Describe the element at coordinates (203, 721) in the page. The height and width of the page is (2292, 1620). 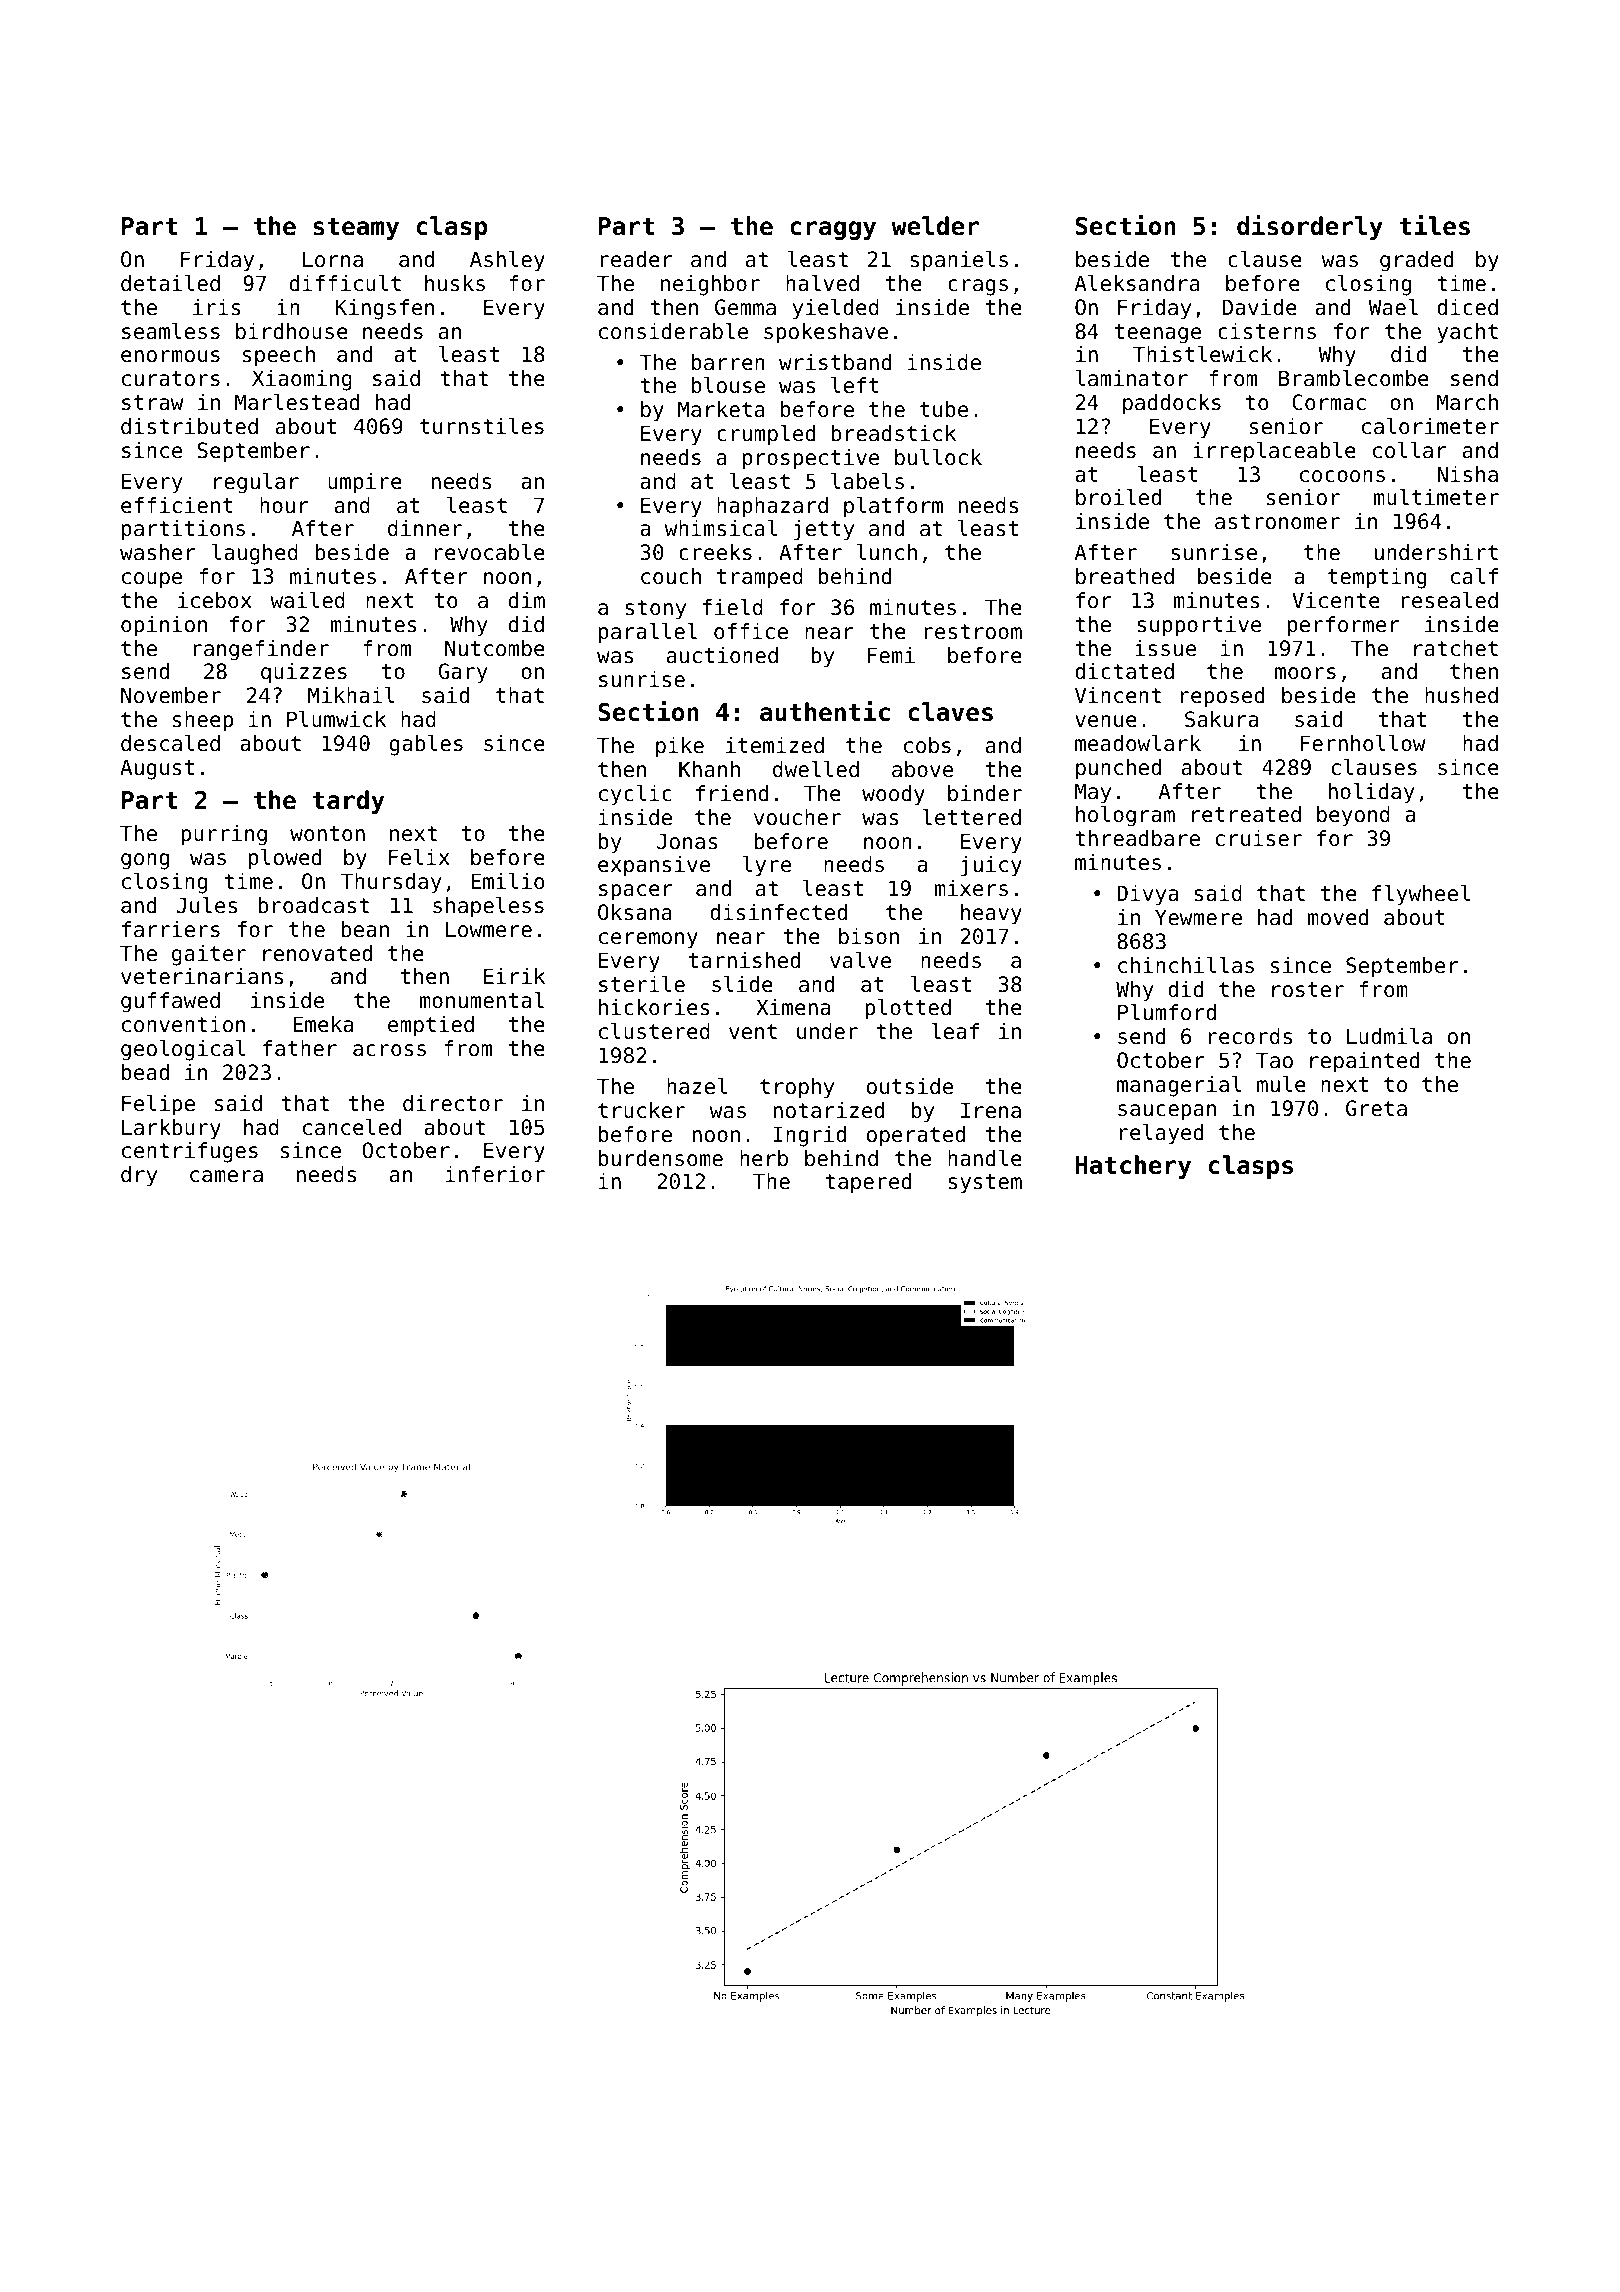
I see `sheep` at that location.
